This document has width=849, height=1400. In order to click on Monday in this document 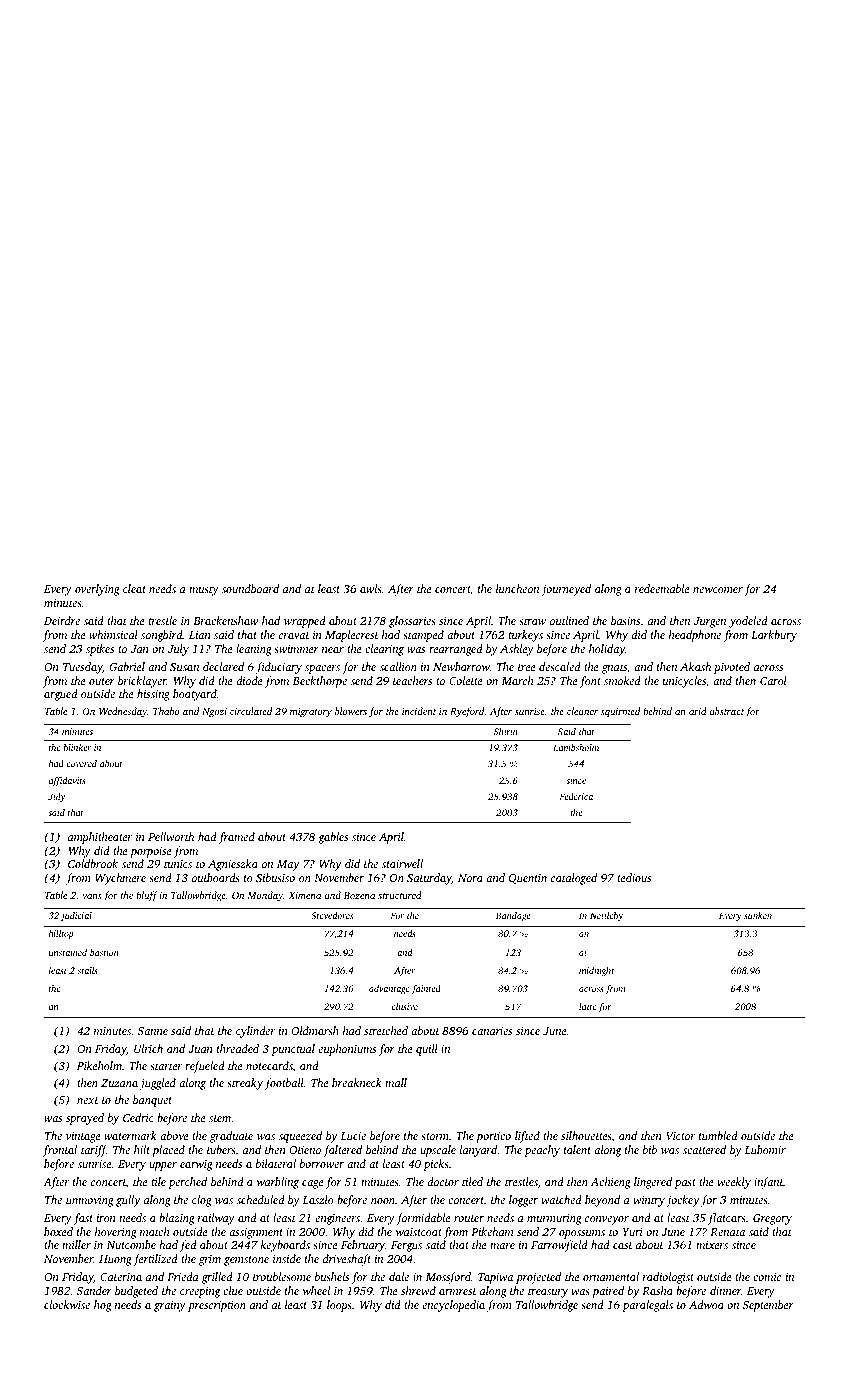, I will do `click(265, 896)`.
